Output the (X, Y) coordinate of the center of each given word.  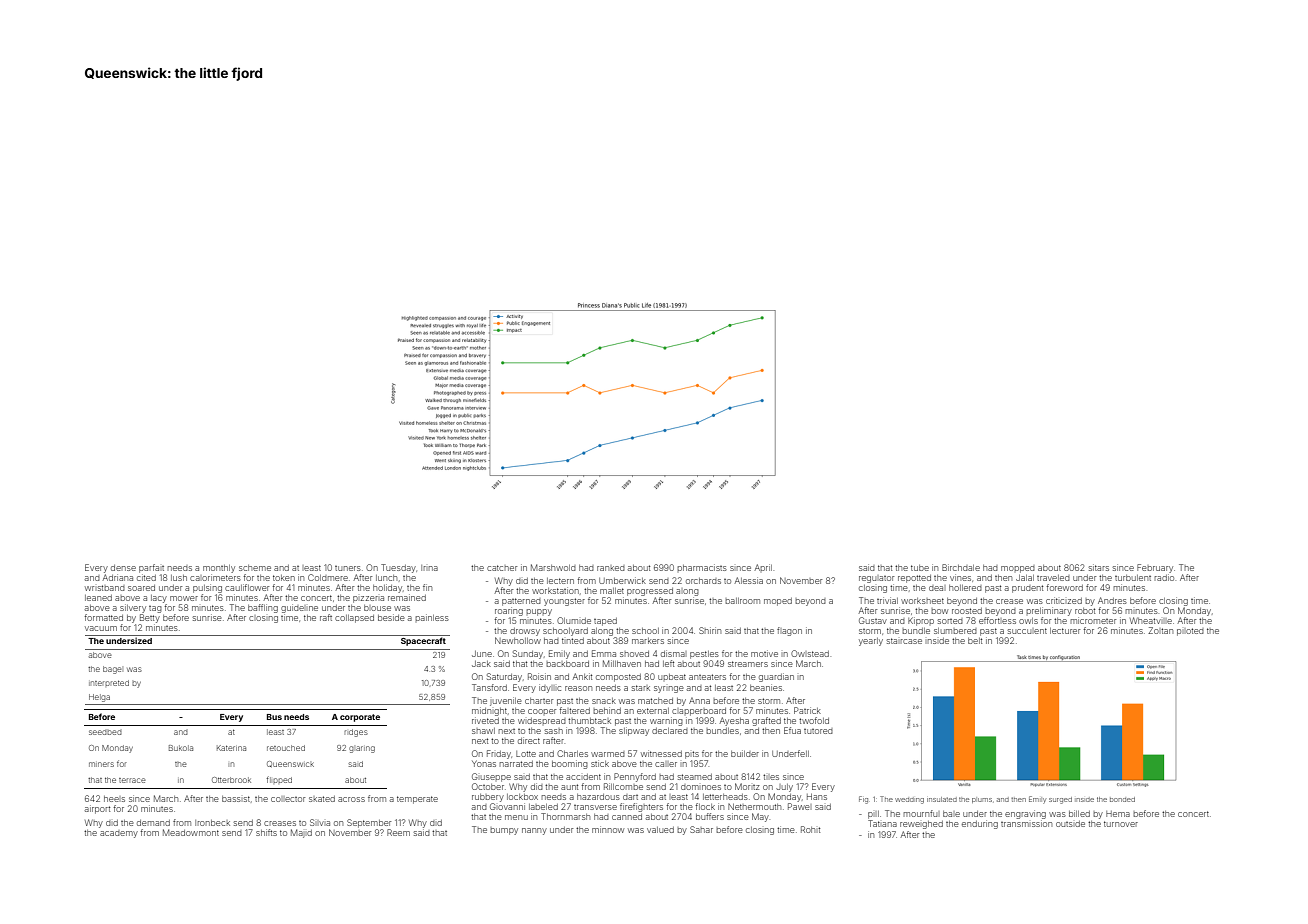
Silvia (320, 822)
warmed (608, 754)
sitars (1099, 567)
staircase (904, 641)
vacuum (101, 628)
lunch (386, 578)
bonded (1122, 799)
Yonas (484, 763)
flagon (789, 631)
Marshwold (553, 567)
